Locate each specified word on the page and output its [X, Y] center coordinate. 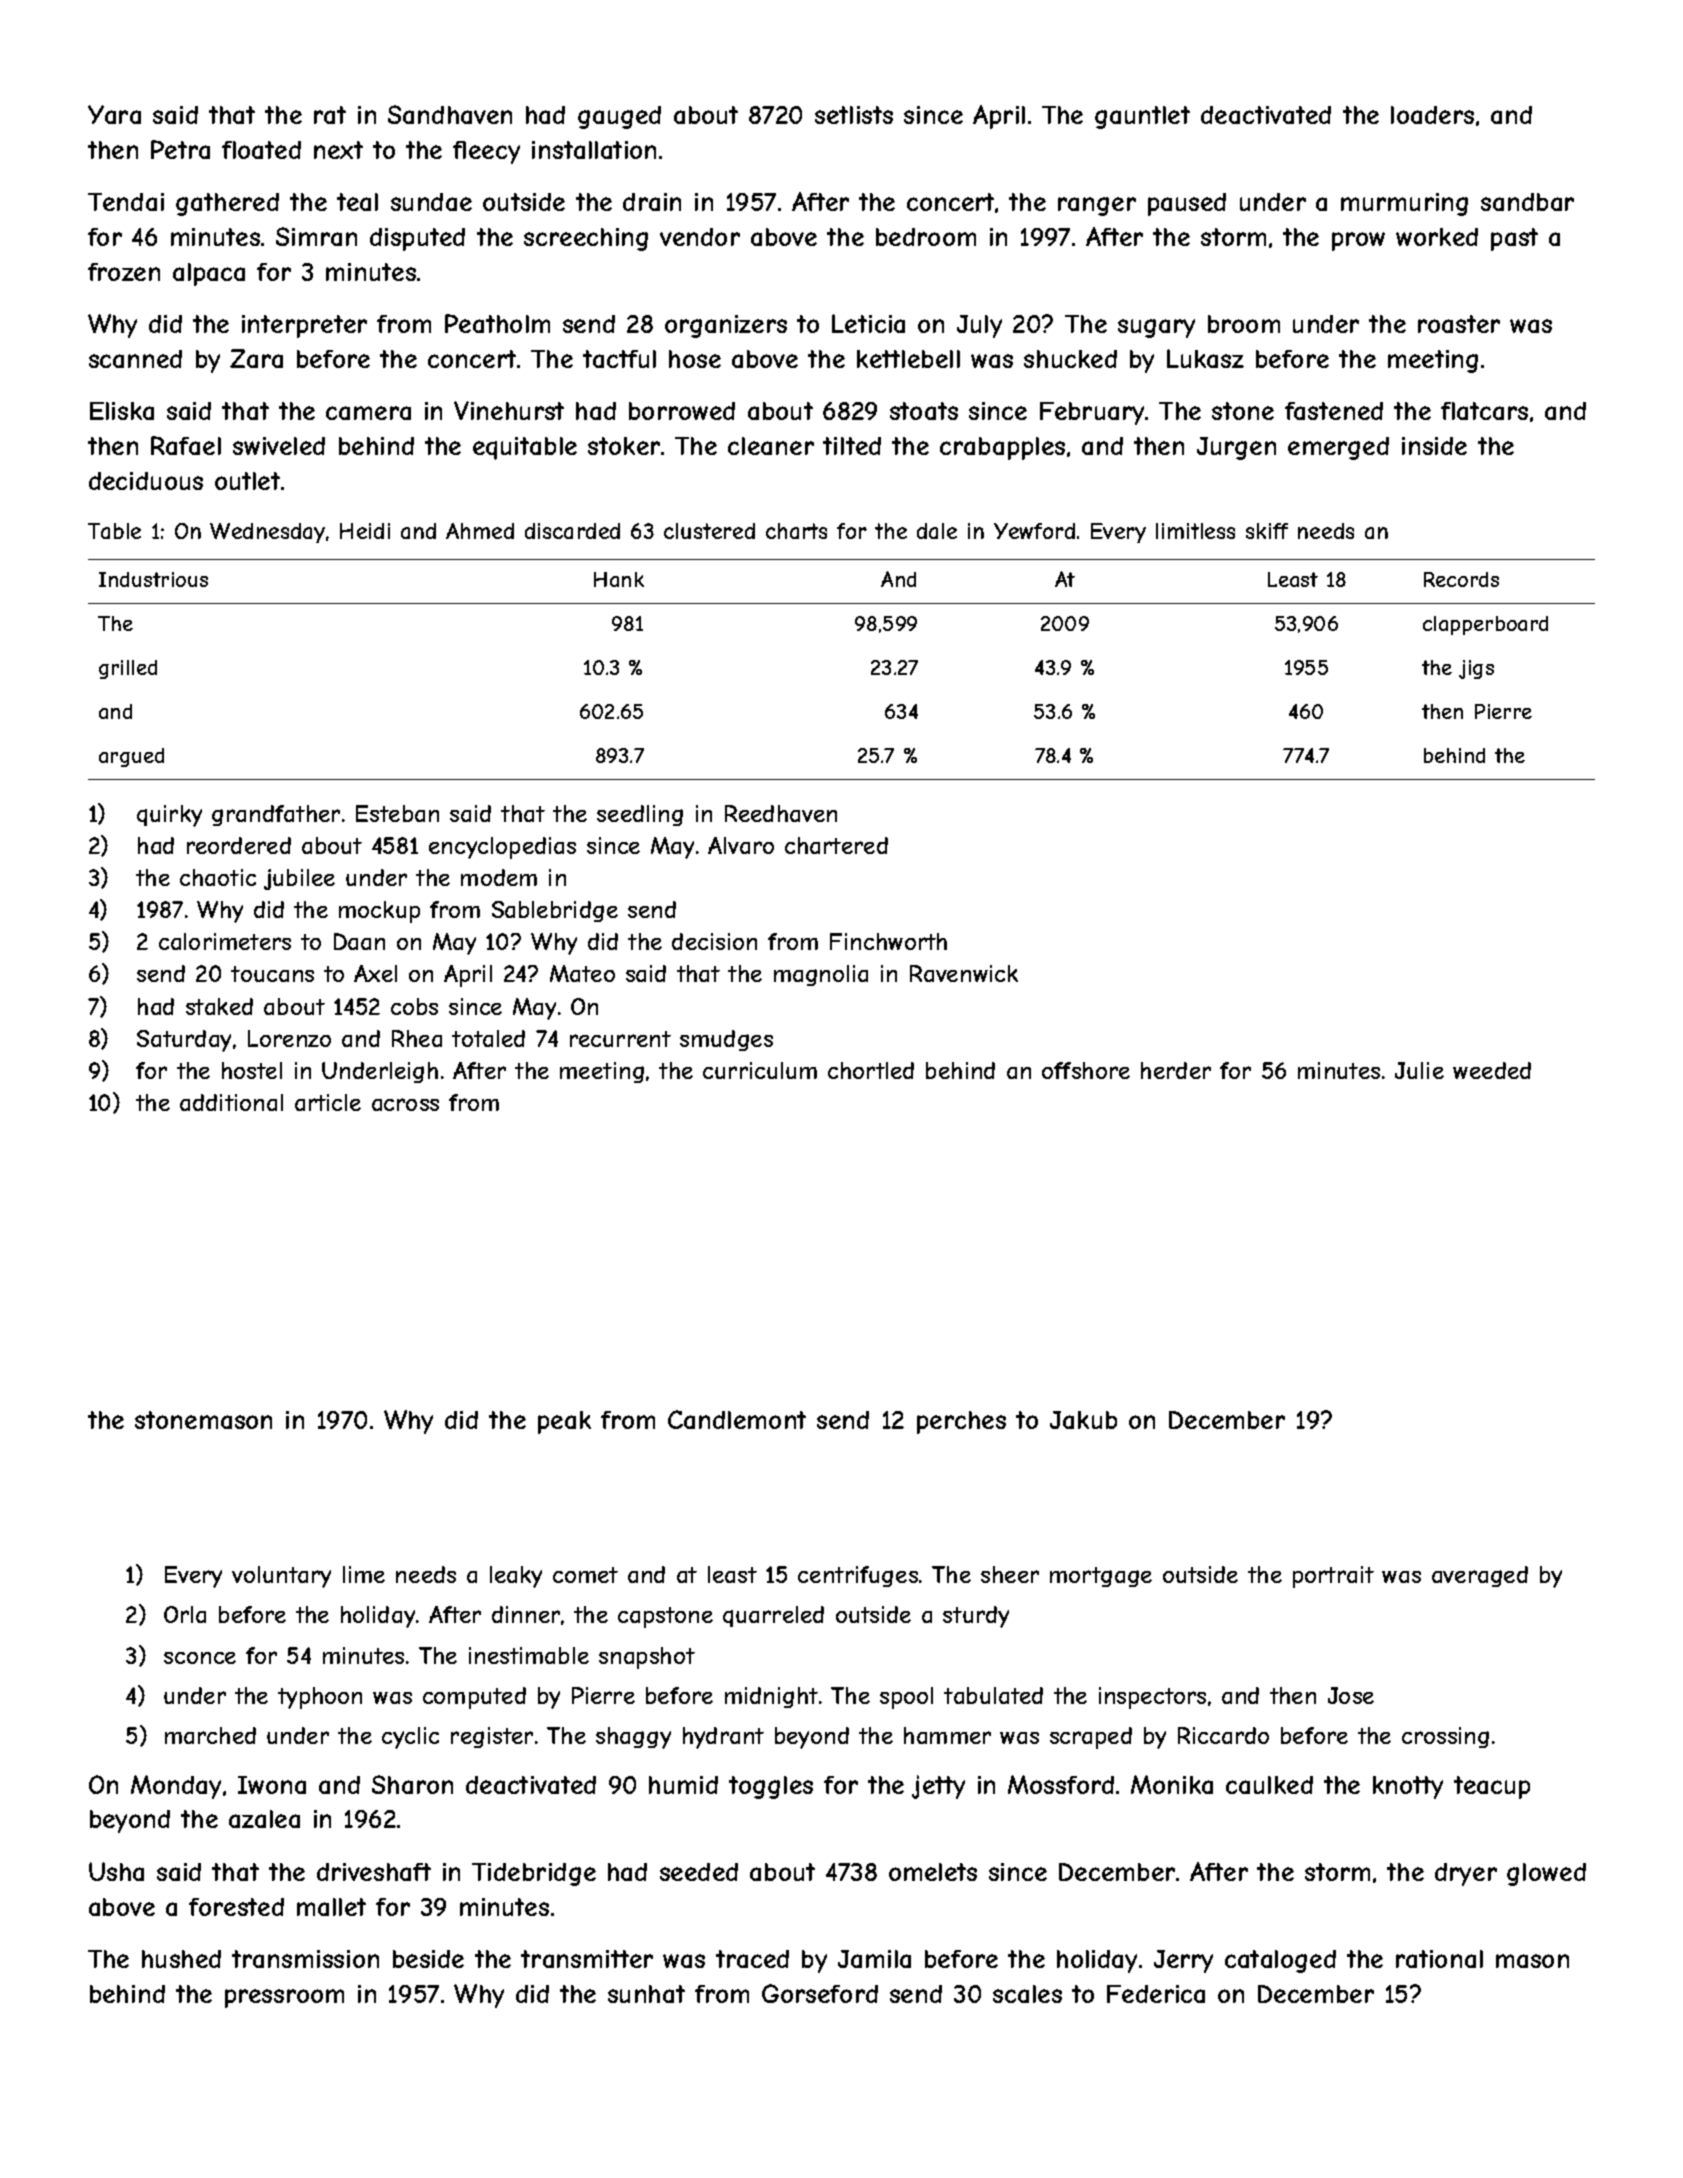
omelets [933, 1872]
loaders [1432, 115]
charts [796, 531]
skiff [1267, 531]
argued [131, 757]
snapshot [647, 1658]
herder [1176, 1070]
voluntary [281, 1577]
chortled [871, 1070]
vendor [700, 237]
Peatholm [497, 323]
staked [219, 1006]
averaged [1480, 1576]
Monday [176, 1787]
